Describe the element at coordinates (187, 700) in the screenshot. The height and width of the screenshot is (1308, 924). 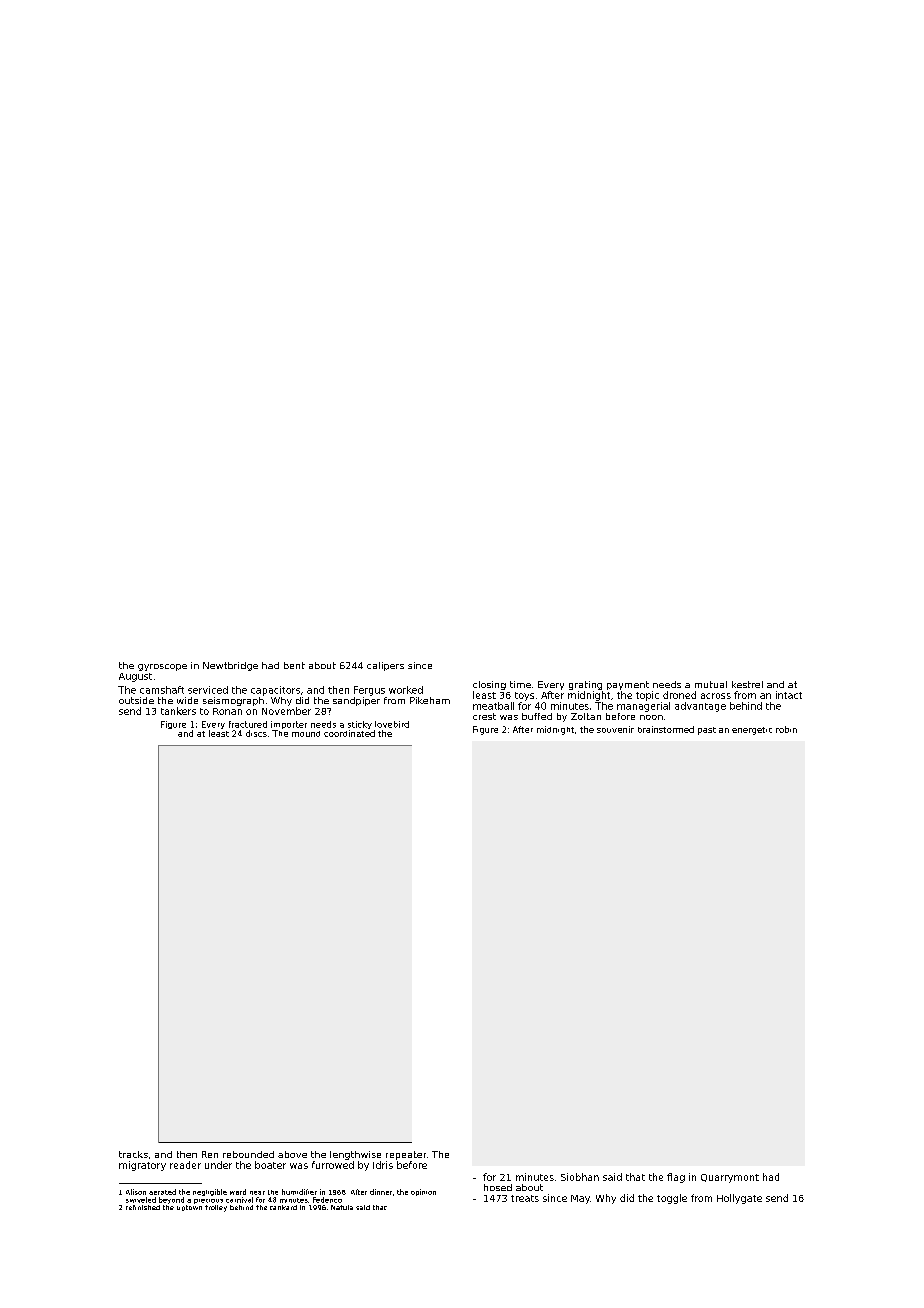
I see `wide` at that location.
